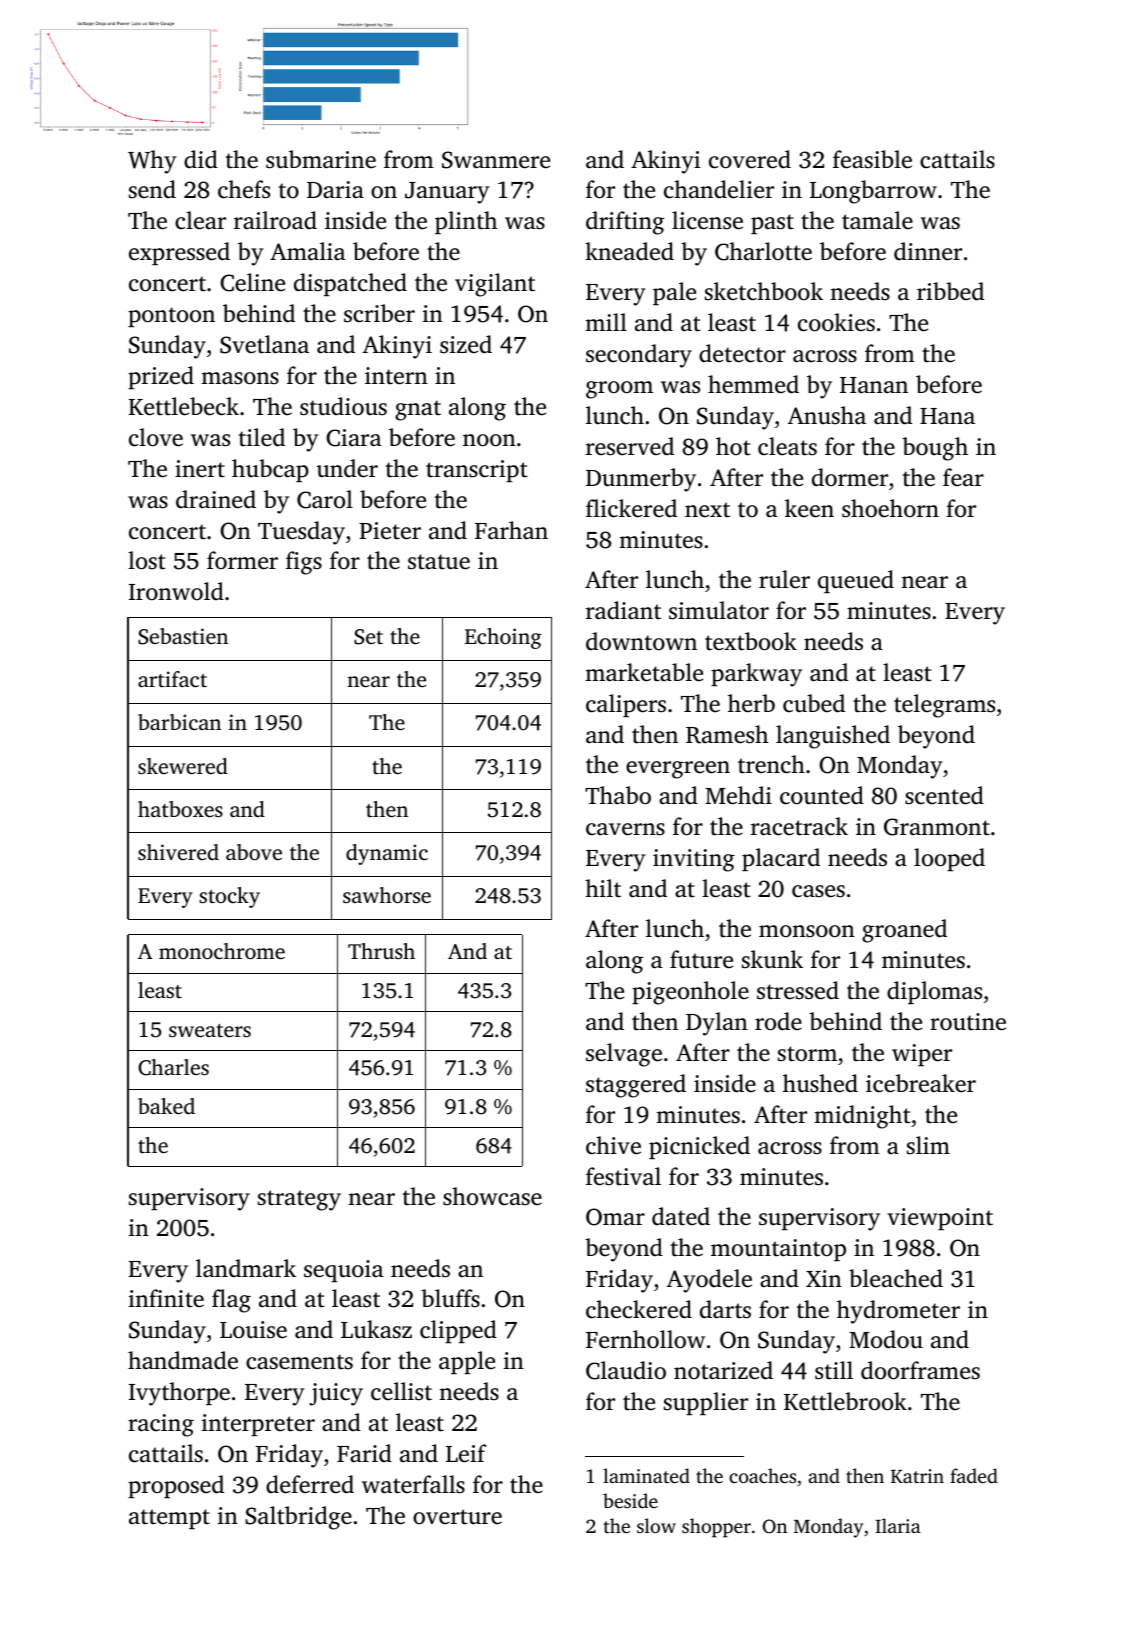 The height and width of the page is (1647, 1137). I want to click on notarized, so click(723, 1370).
